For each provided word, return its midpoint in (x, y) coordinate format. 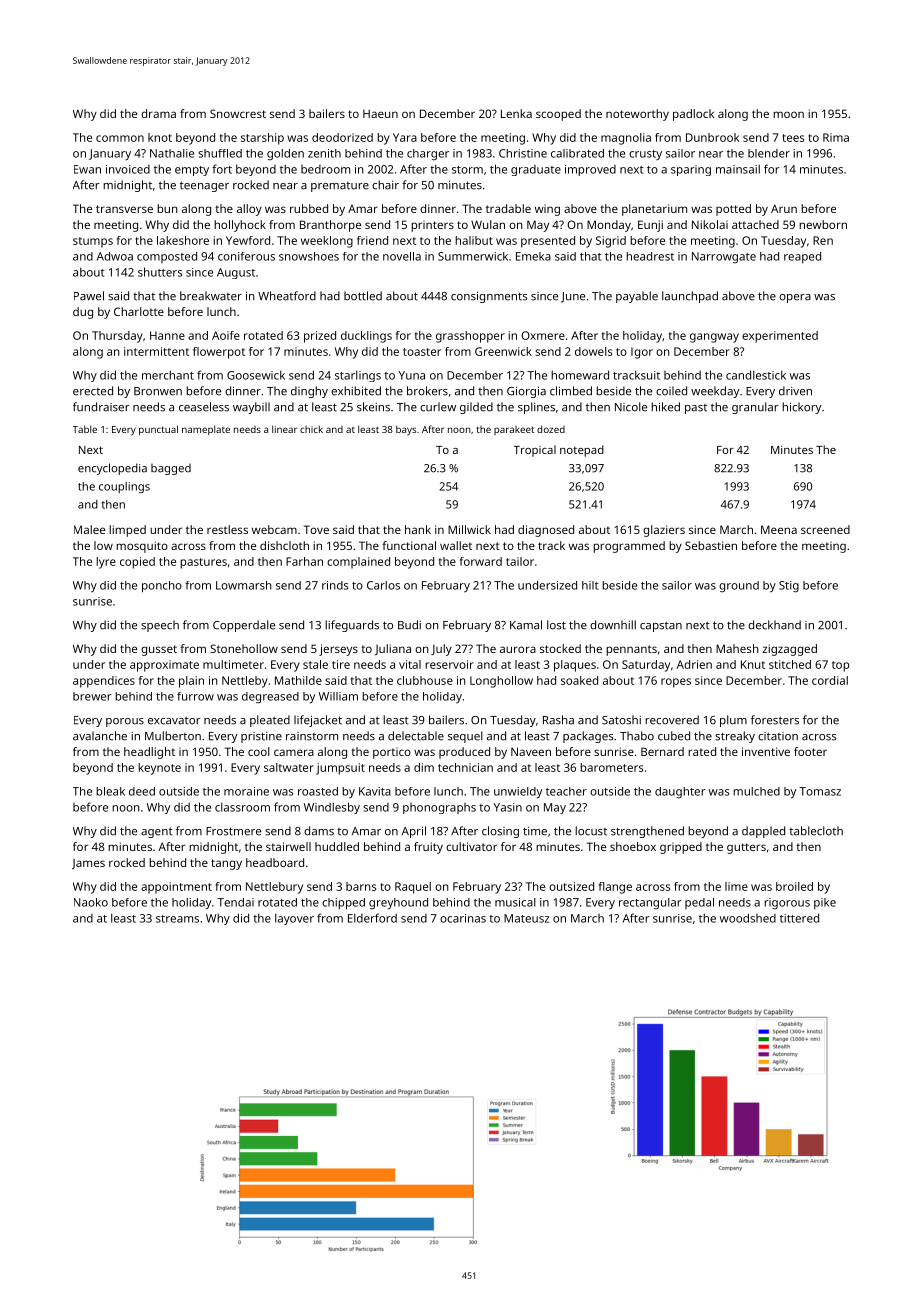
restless (227, 529)
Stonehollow (244, 648)
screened (825, 529)
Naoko (91, 902)
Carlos (383, 585)
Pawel (89, 296)
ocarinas (463, 918)
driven (795, 391)
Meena (779, 529)
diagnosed (546, 531)
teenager (204, 186)
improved (590, 170)
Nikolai (710, 224)
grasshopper (470, 337)
